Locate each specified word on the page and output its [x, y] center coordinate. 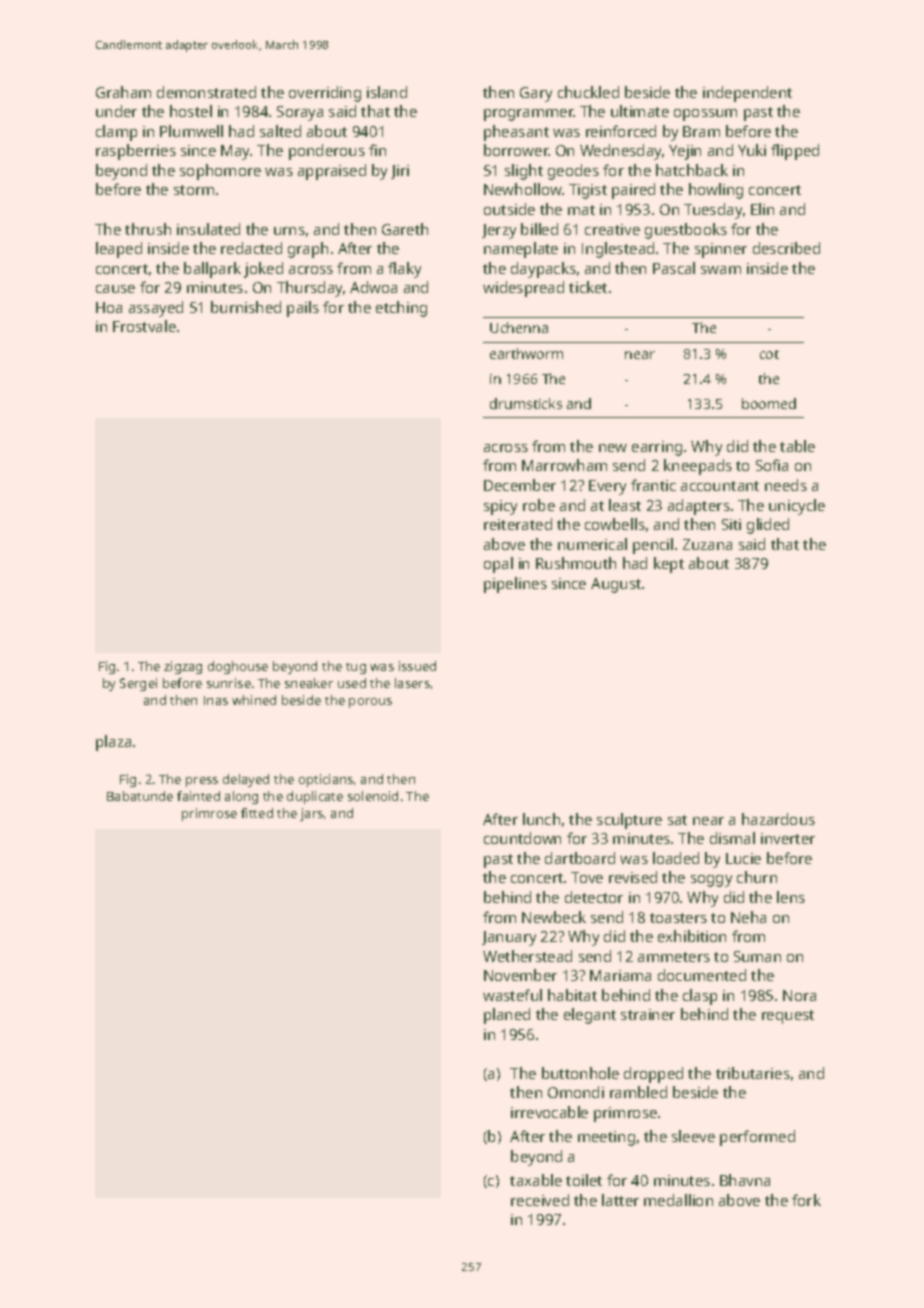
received [540, 1200]
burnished [246, 307]
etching [401, 309]
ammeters [674, 957]
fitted [257, 813]
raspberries [136, 152]
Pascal [674, 268]
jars [311, 814]
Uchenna [519, 327]
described [786, 248]
